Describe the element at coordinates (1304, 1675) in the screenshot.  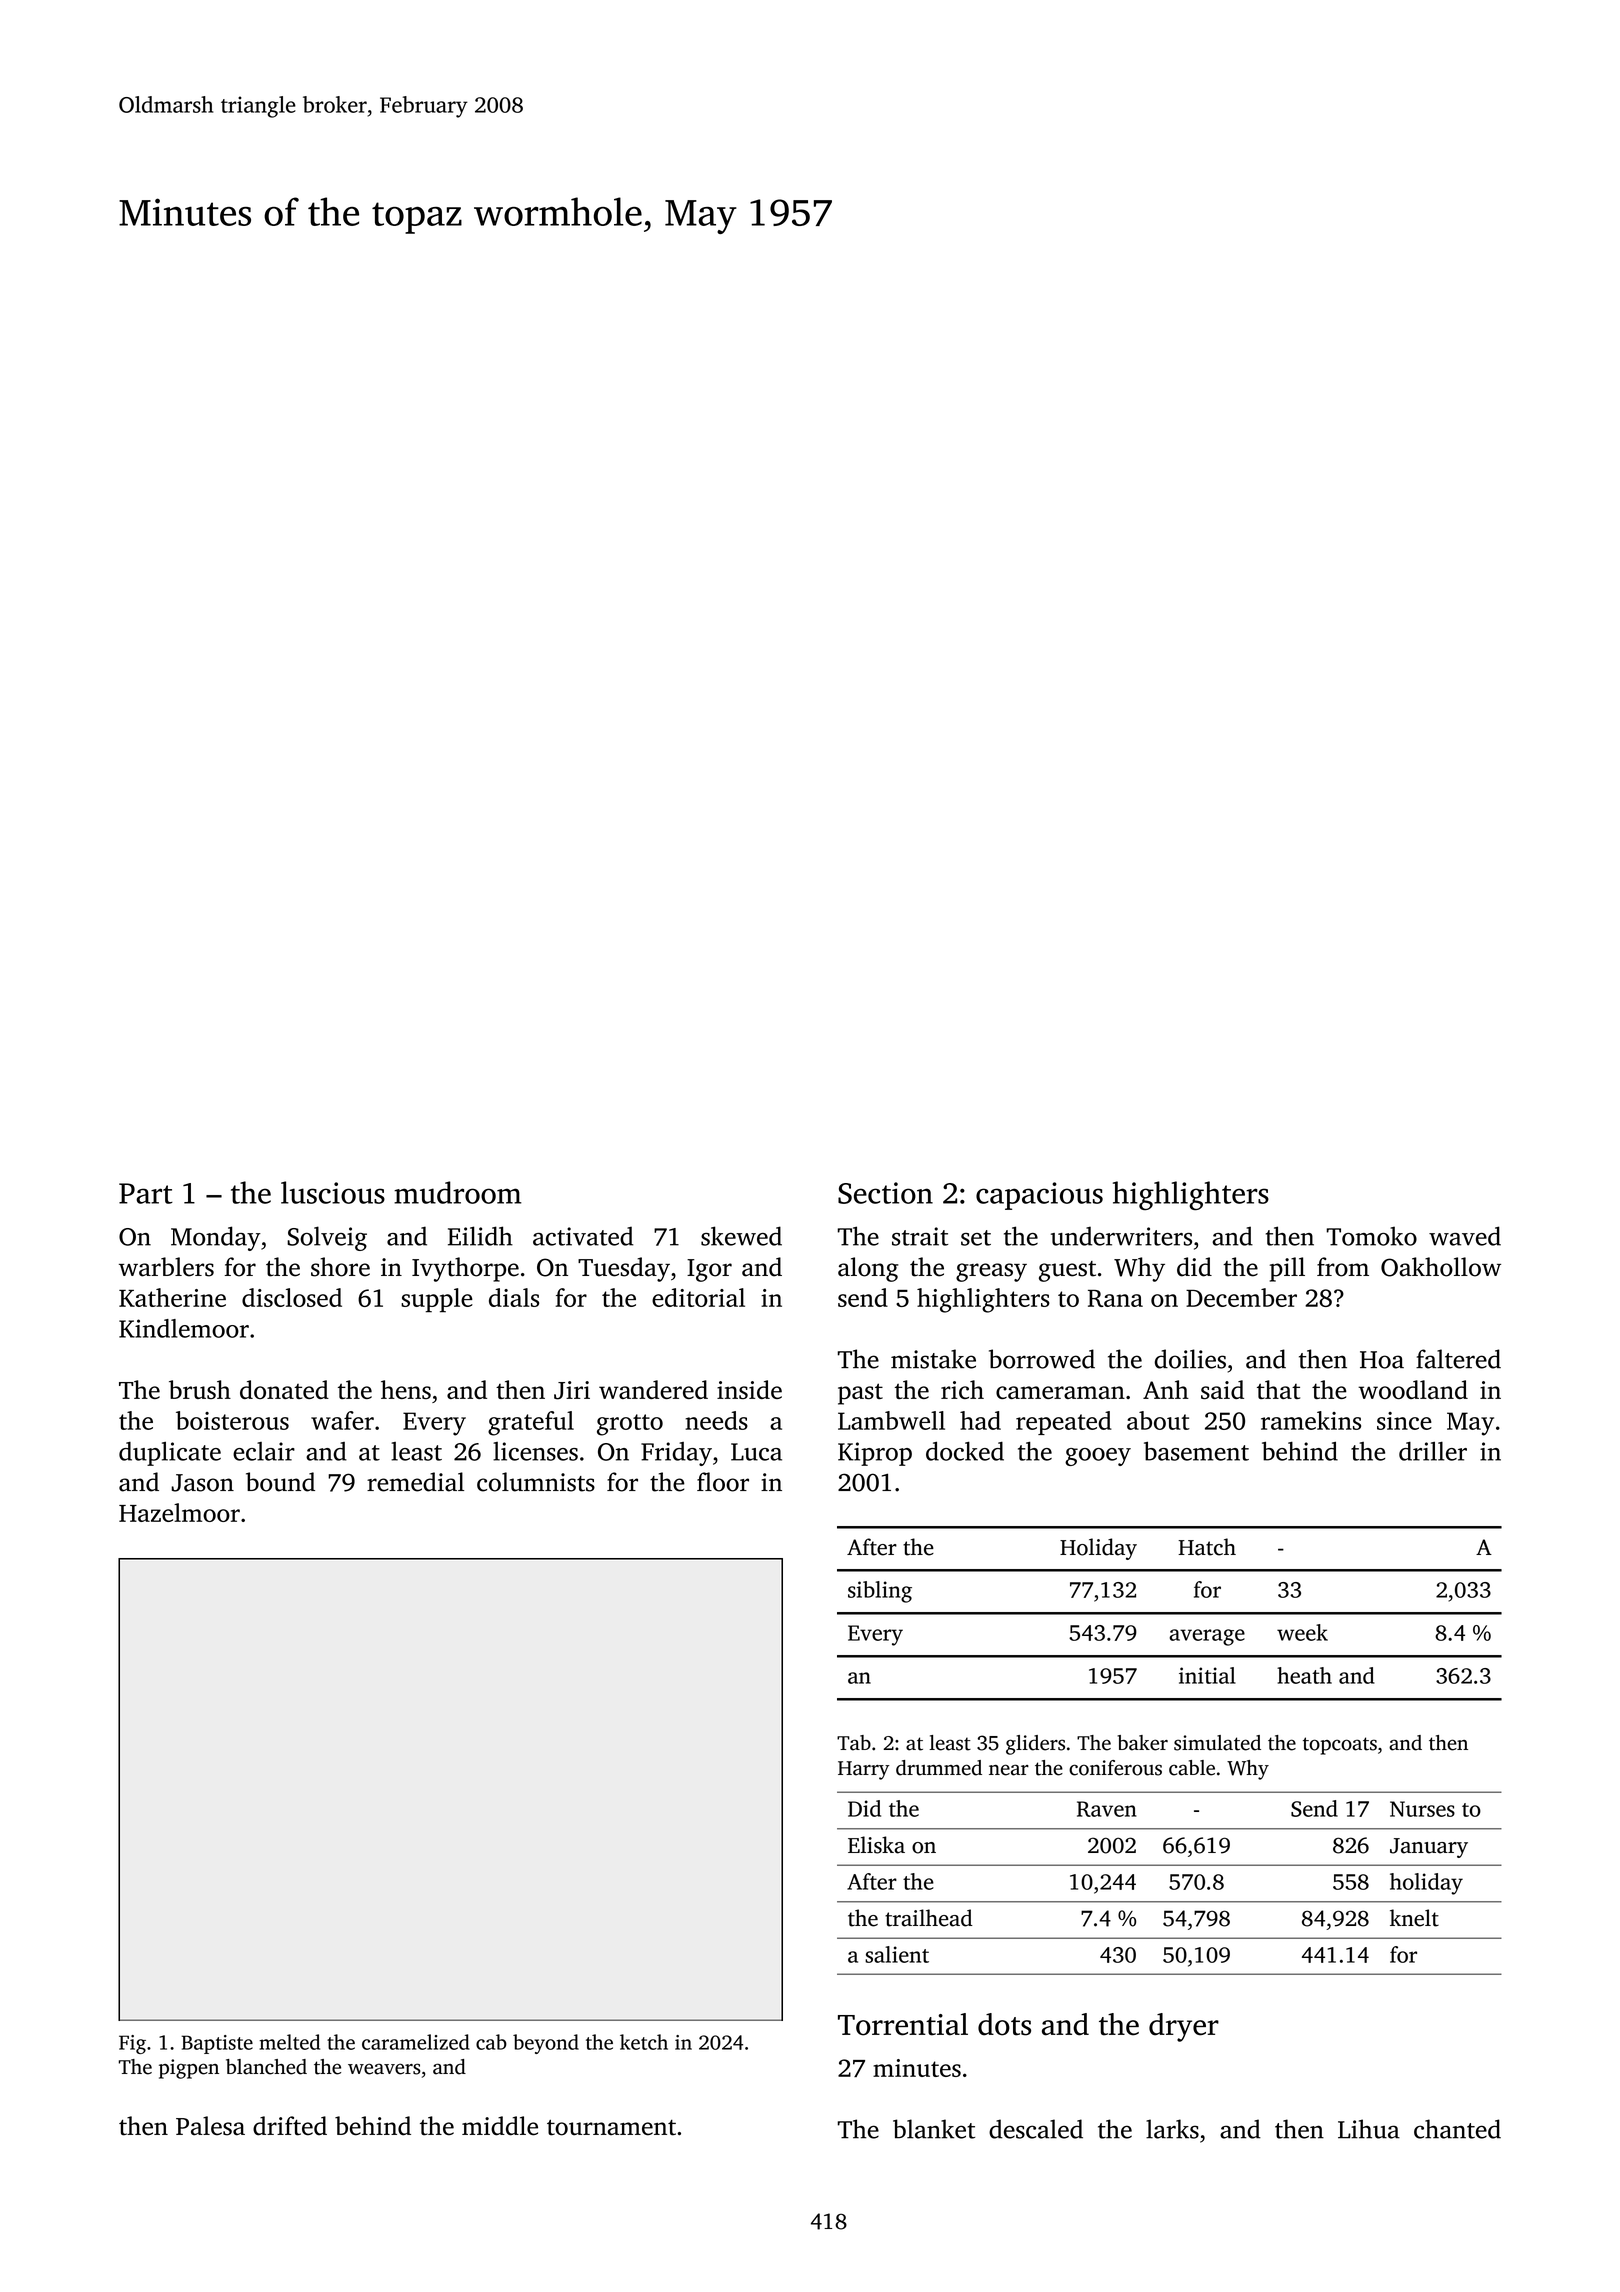
I see `heath` at that location.
